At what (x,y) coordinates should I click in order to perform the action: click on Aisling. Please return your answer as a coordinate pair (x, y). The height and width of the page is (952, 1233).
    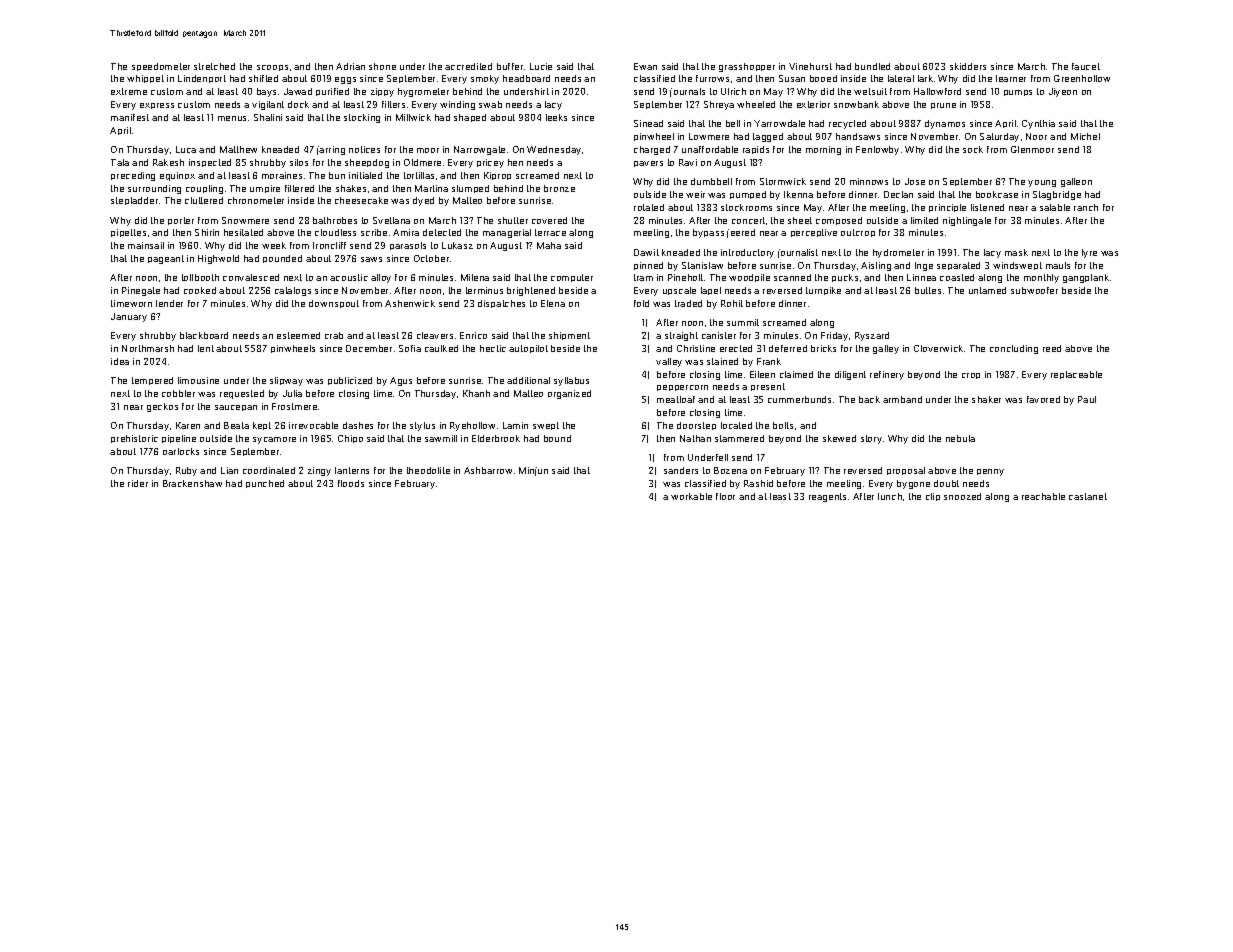
    Looking at the image, I should click on (876, 266).
